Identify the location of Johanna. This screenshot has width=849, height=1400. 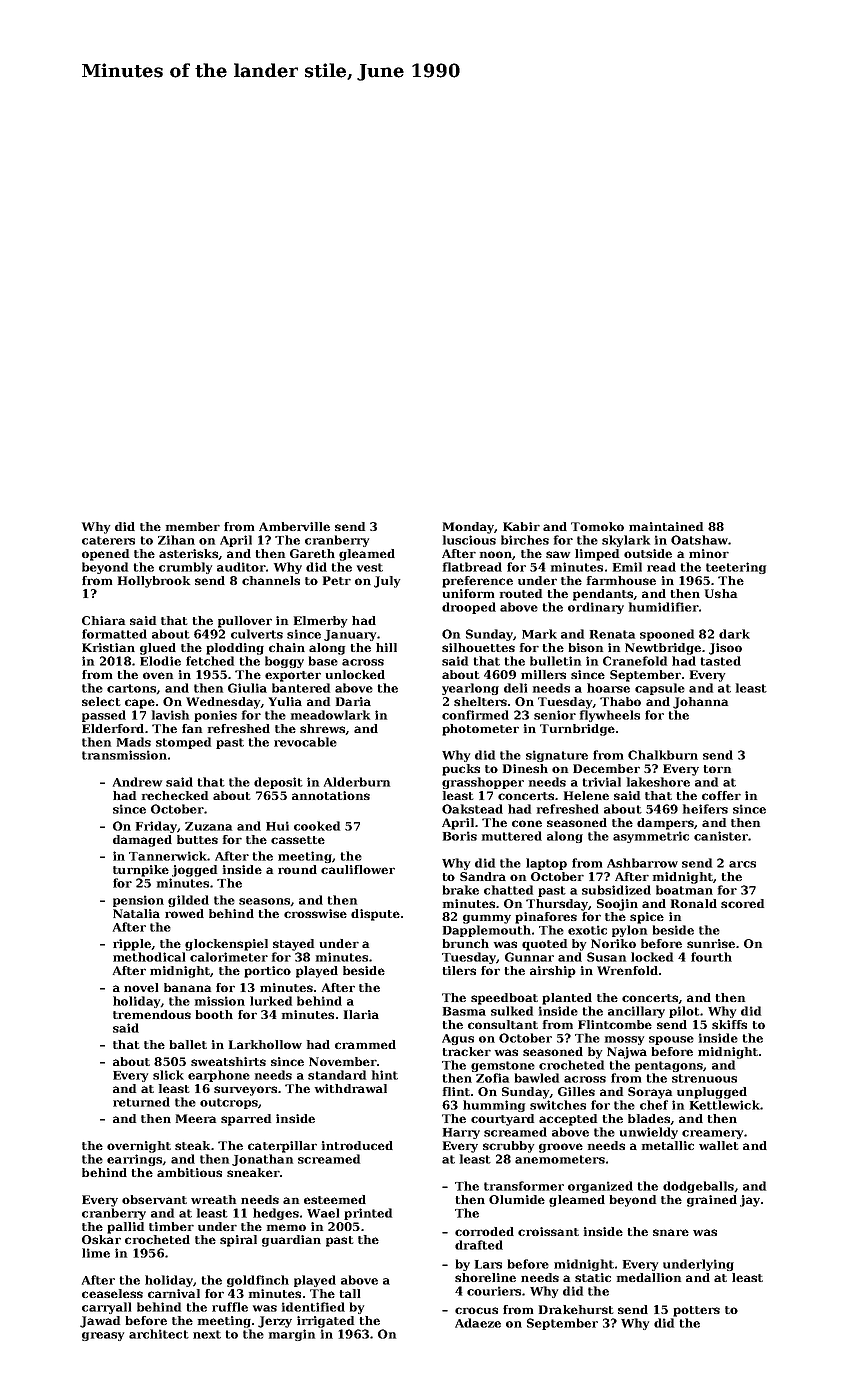
(700, 703).
